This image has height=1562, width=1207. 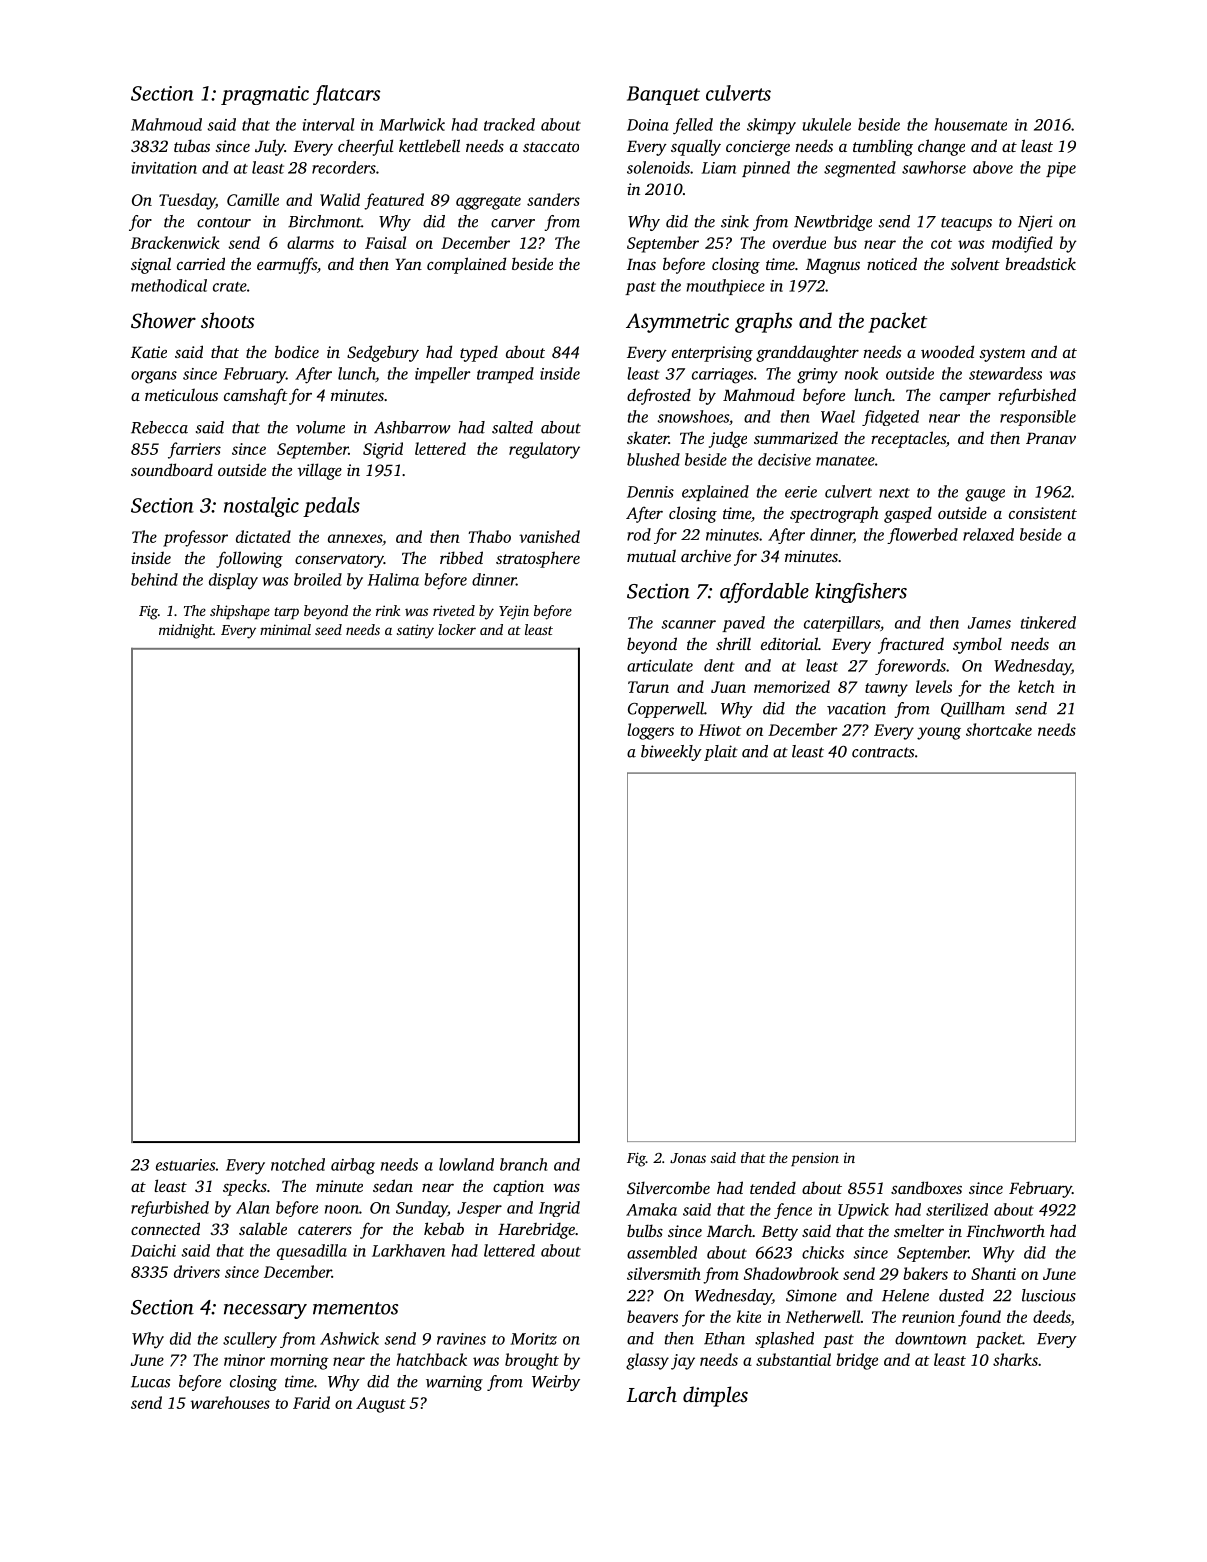 I want to click on ketch, so click(x=1036, y=686).
